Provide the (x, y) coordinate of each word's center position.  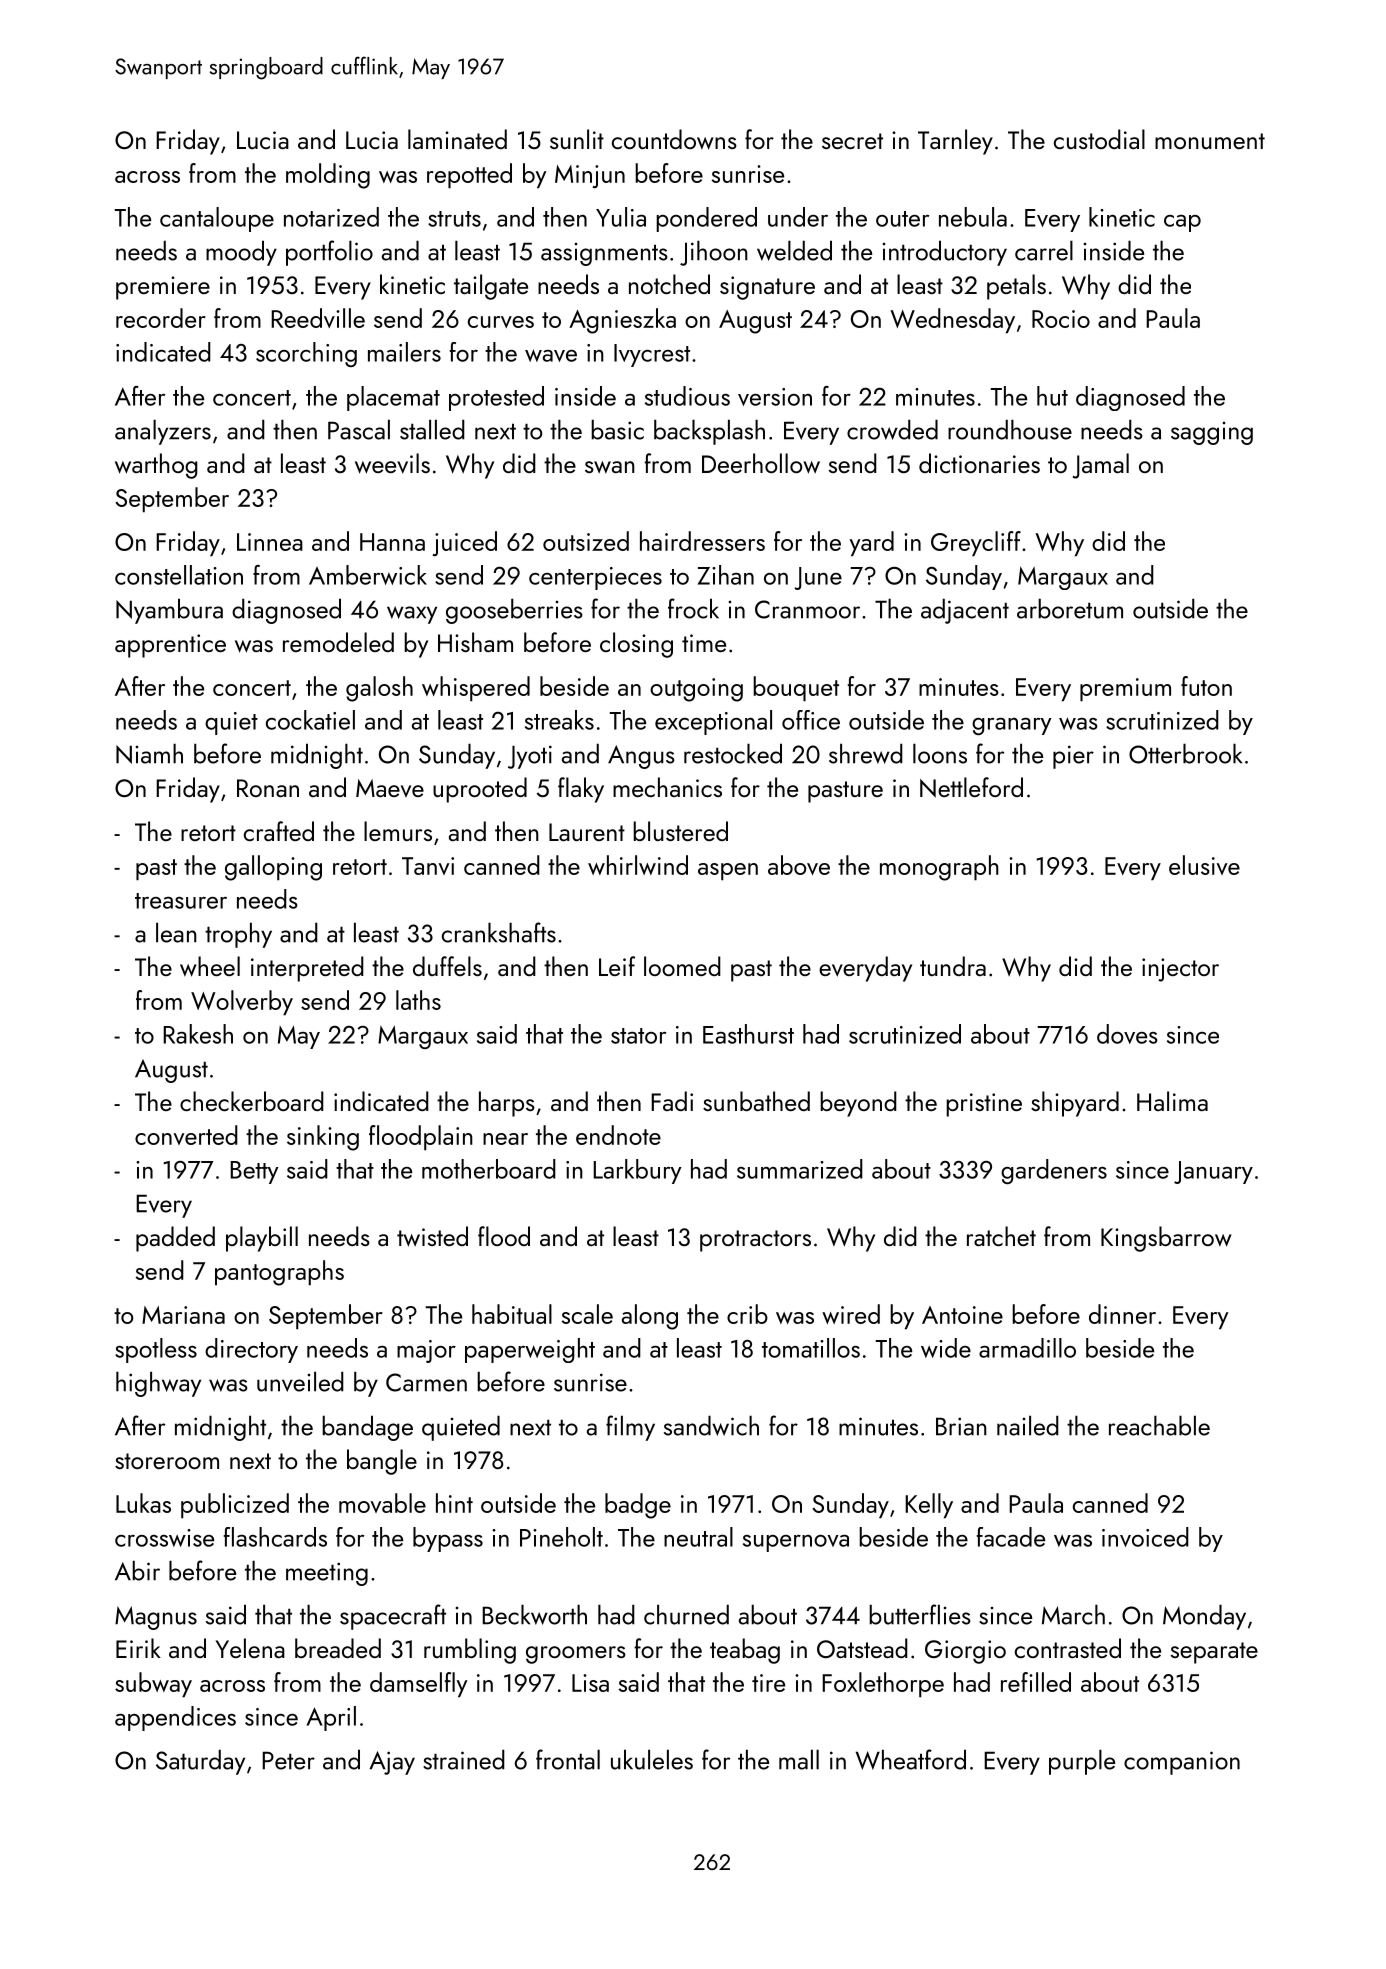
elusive (1204, 865)
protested (496, 398)
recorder (161, 318)
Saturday (200, 1762)
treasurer (181, 901)
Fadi (672, 1101)
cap (1182, 223)
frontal (568, 1759)
